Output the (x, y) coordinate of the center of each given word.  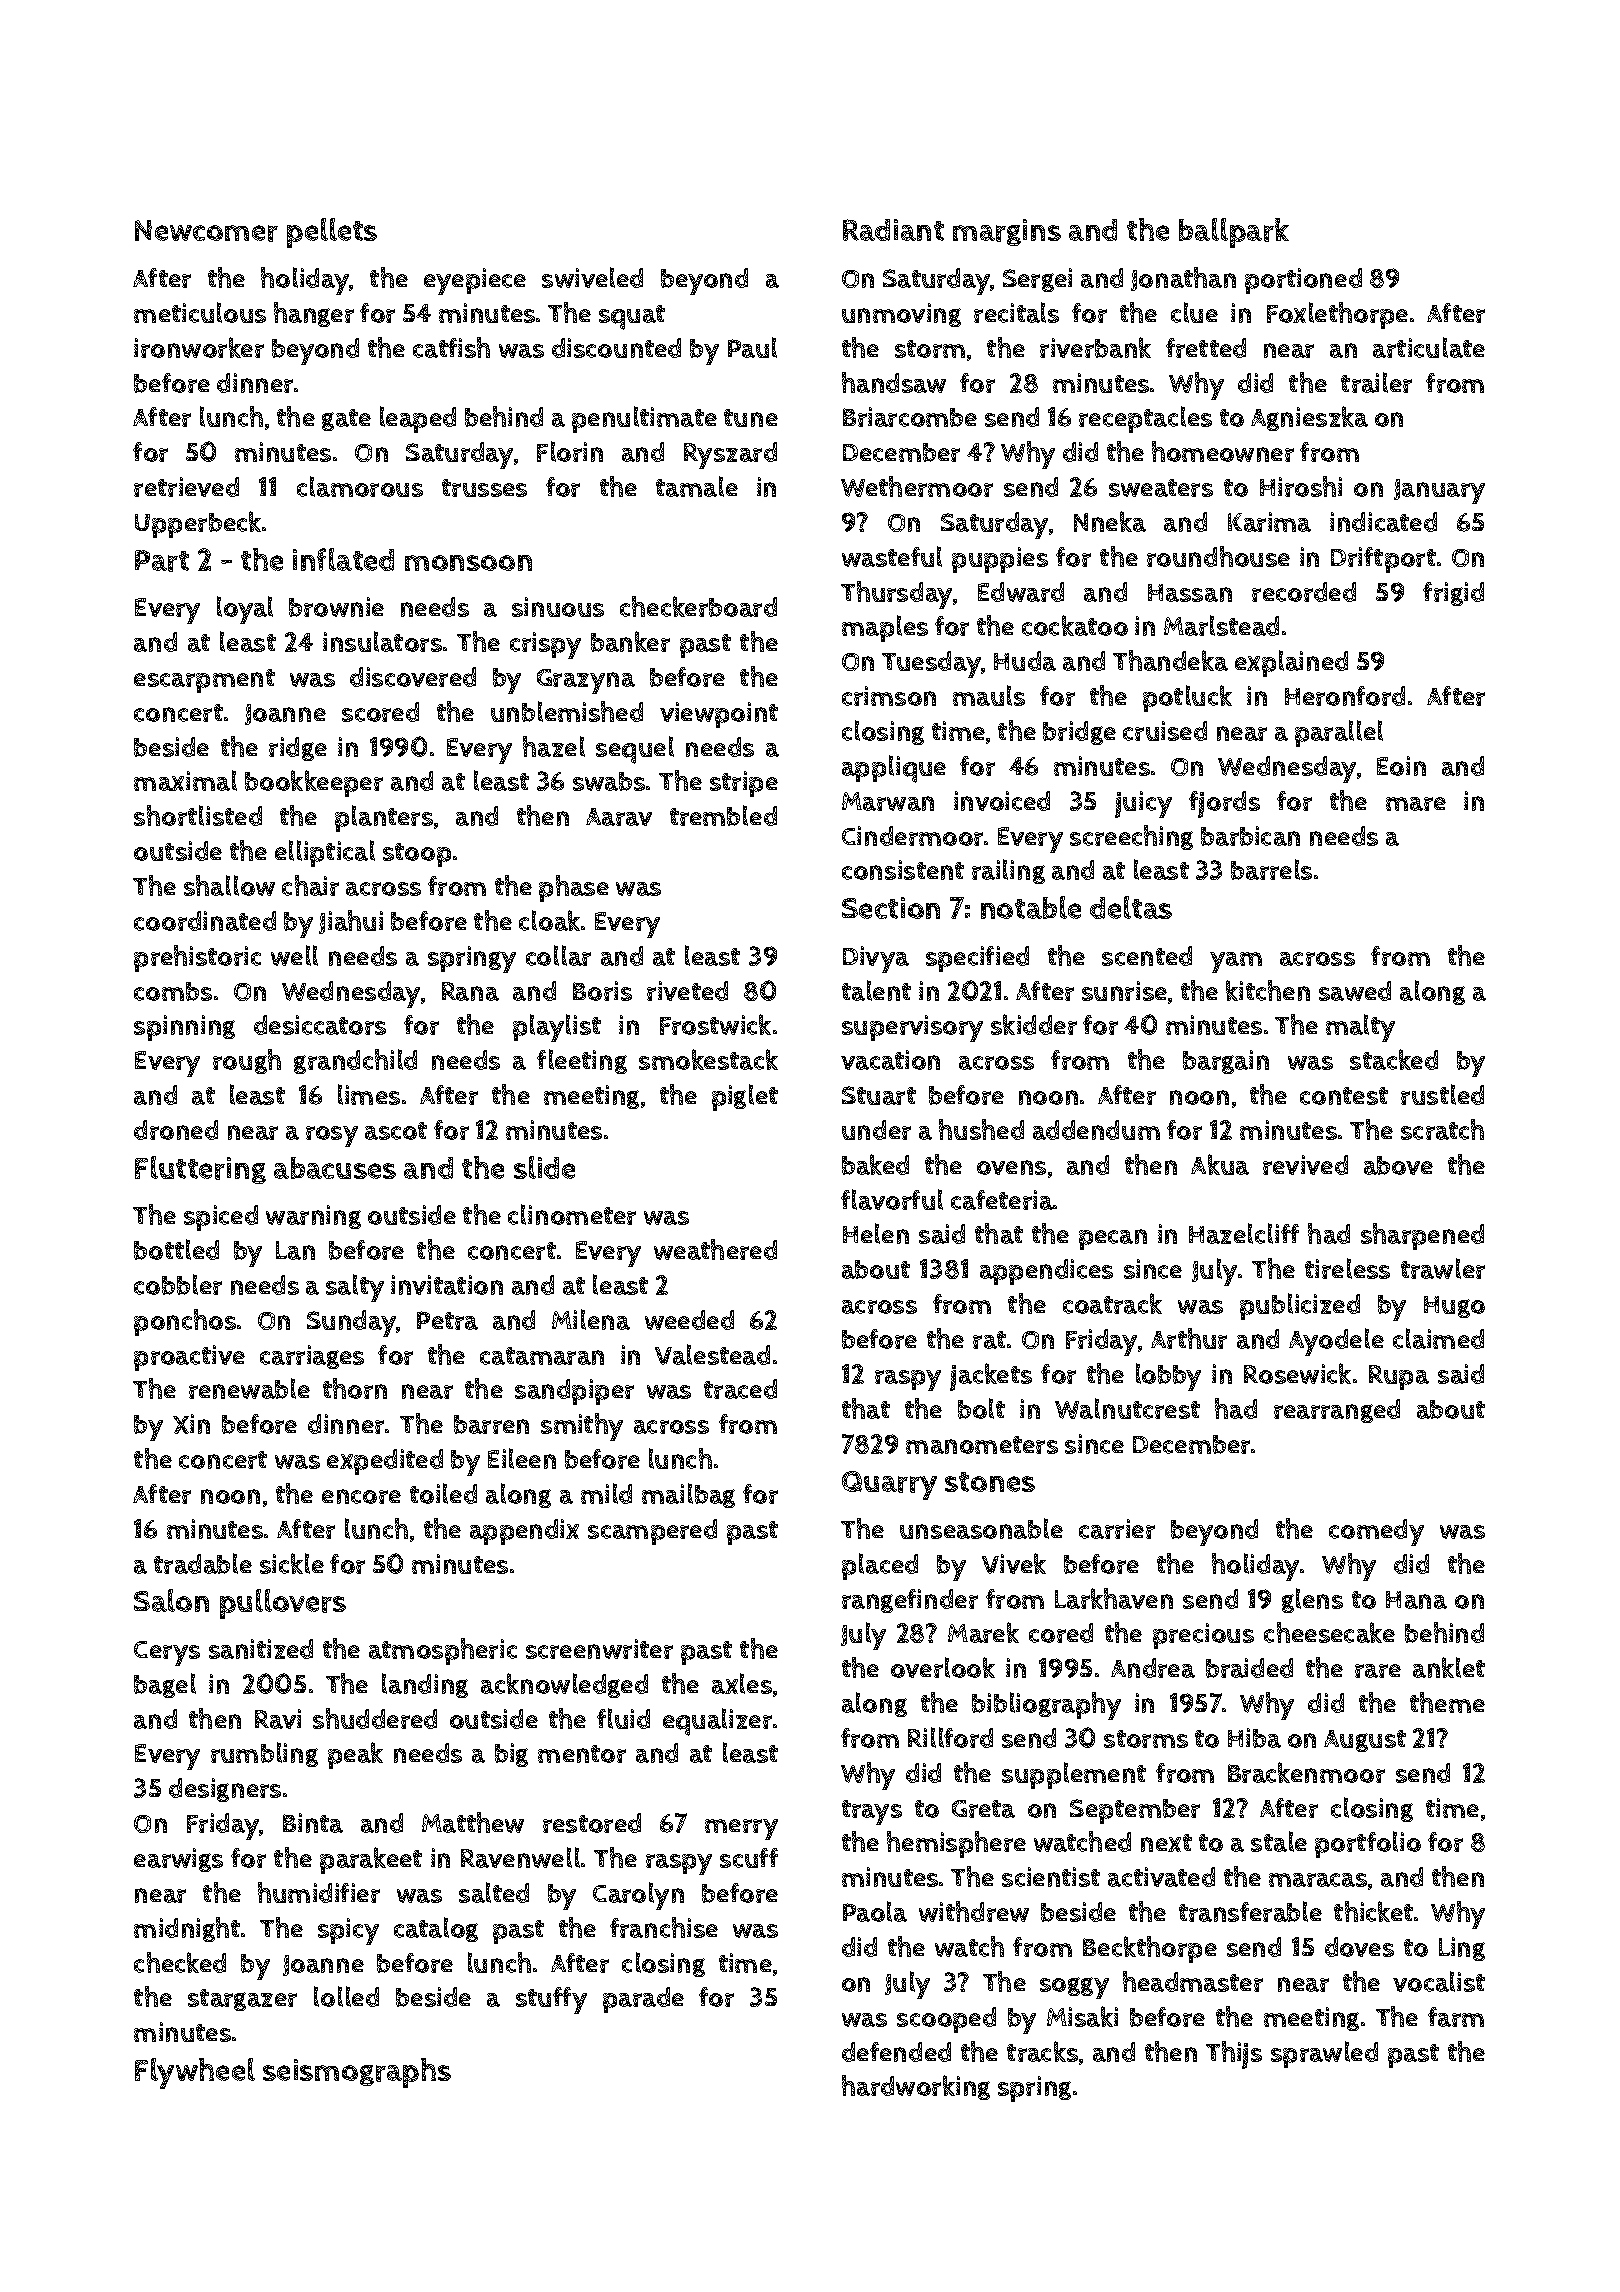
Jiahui (351, 922)
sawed (1355, 991)
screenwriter (599, 1649)
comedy (1376, 1532)
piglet (745, 1097)
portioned (1303, 281)
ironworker (199, 347)
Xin (191, 1424)
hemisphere (956, 1844)
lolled (346, 1996)
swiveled (592, 277)
